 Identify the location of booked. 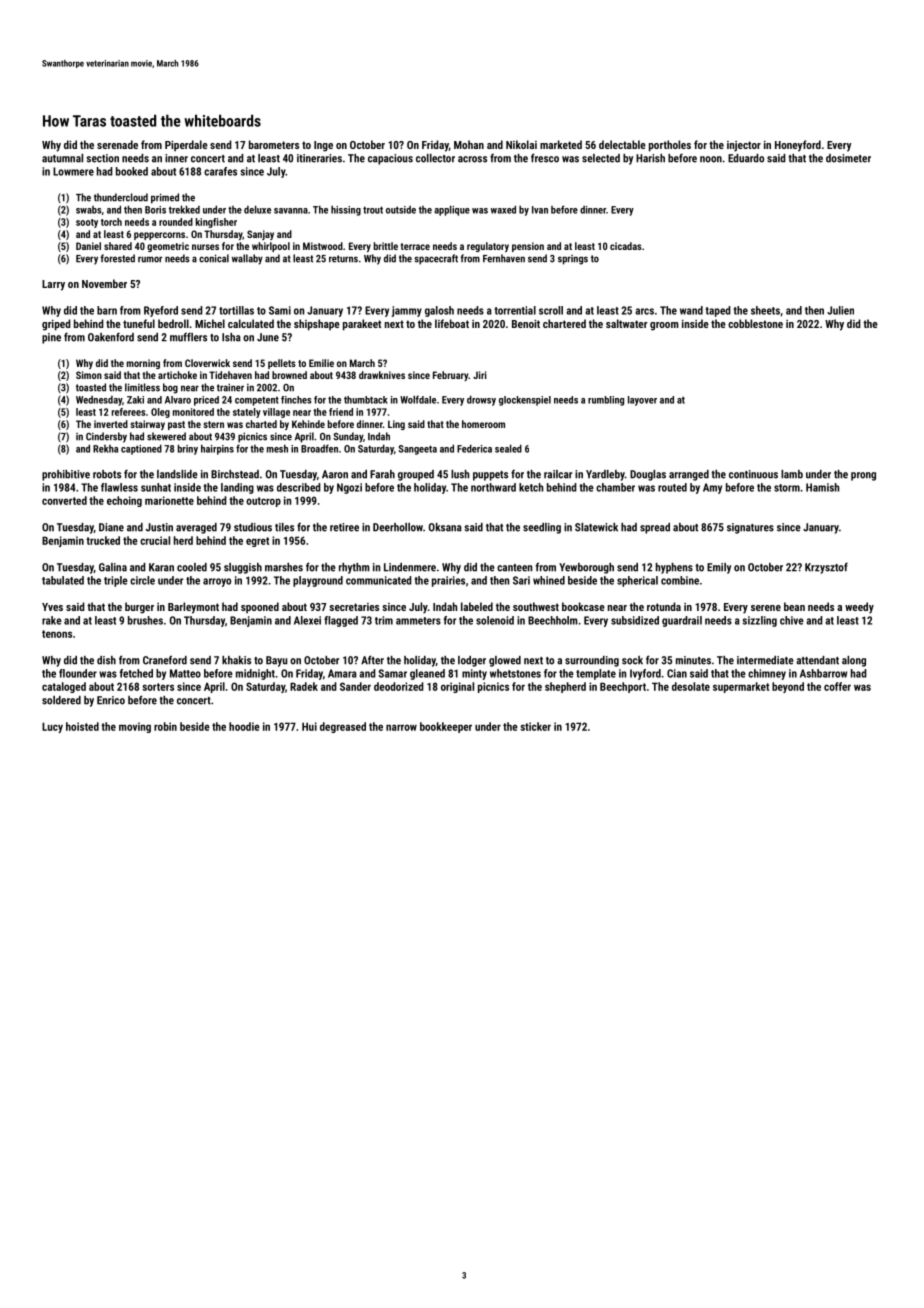
(132, 171).
